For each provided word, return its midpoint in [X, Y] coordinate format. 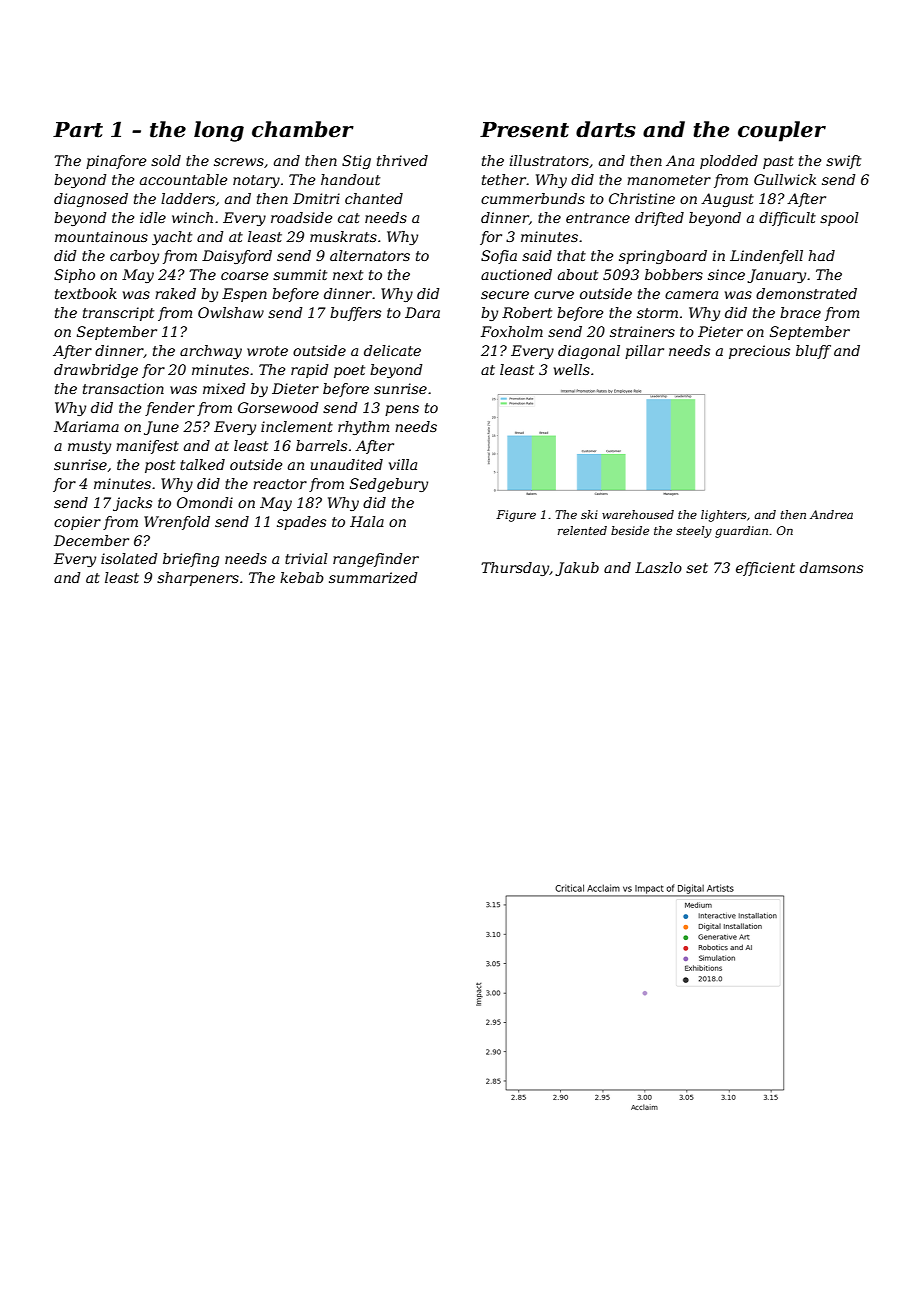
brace [800, 312]
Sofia [499, 257]
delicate [392, 350]
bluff [813, 352]
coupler [782, 131]
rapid [310, 371]
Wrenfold [177, 523]
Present [524, 130]
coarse [245, 276]
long [219, 131]
